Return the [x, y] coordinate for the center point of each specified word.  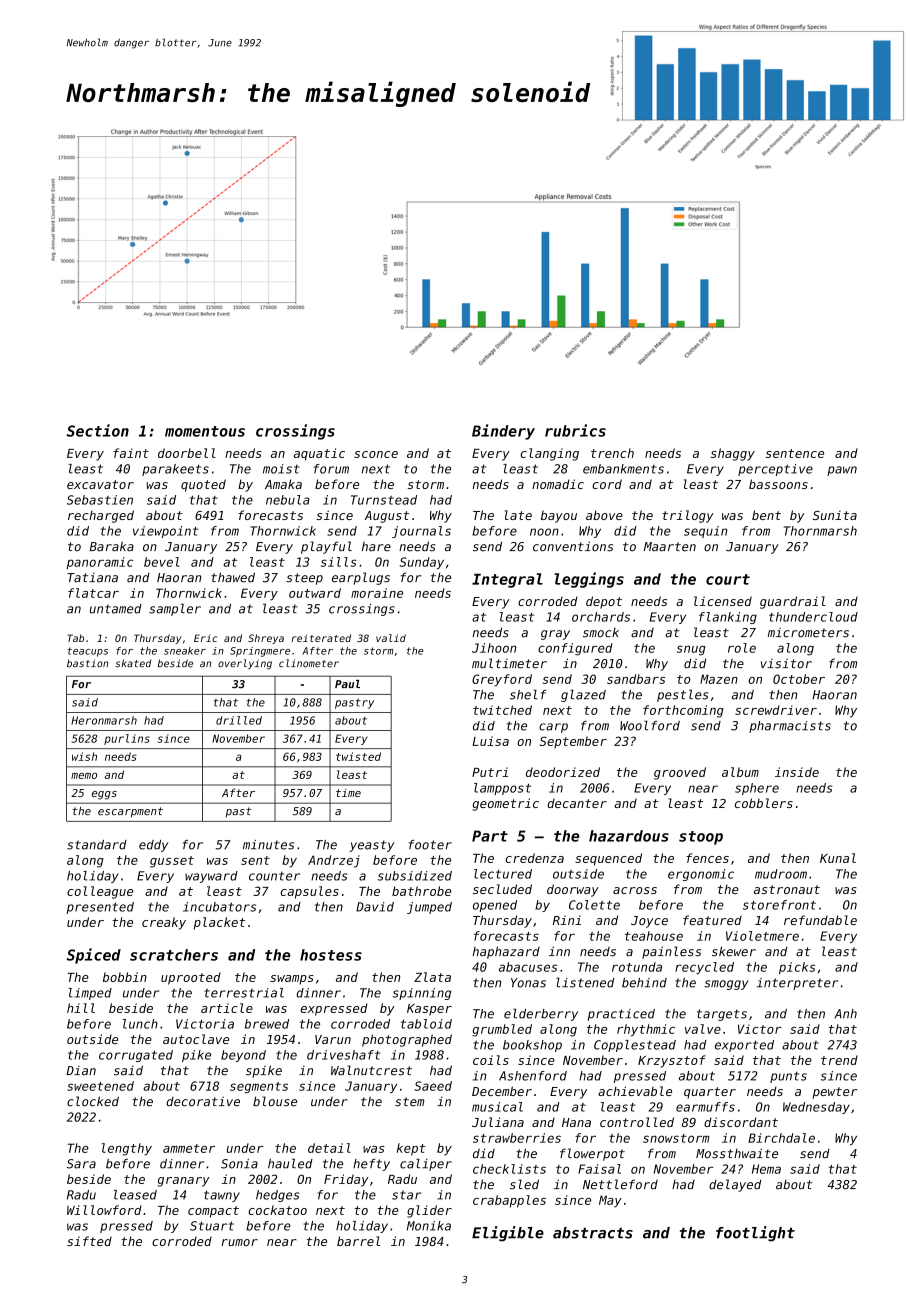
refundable [820, 920]
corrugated [136, 1056]
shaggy [733, 454]
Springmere [260, 652]
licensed [723, 601]
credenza [534, 858]
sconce [376, 454]
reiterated [321, 638]
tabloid [426, 1024]
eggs [104, 795]
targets [722, 1015]
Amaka [283, 484]
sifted [89, 1241]
